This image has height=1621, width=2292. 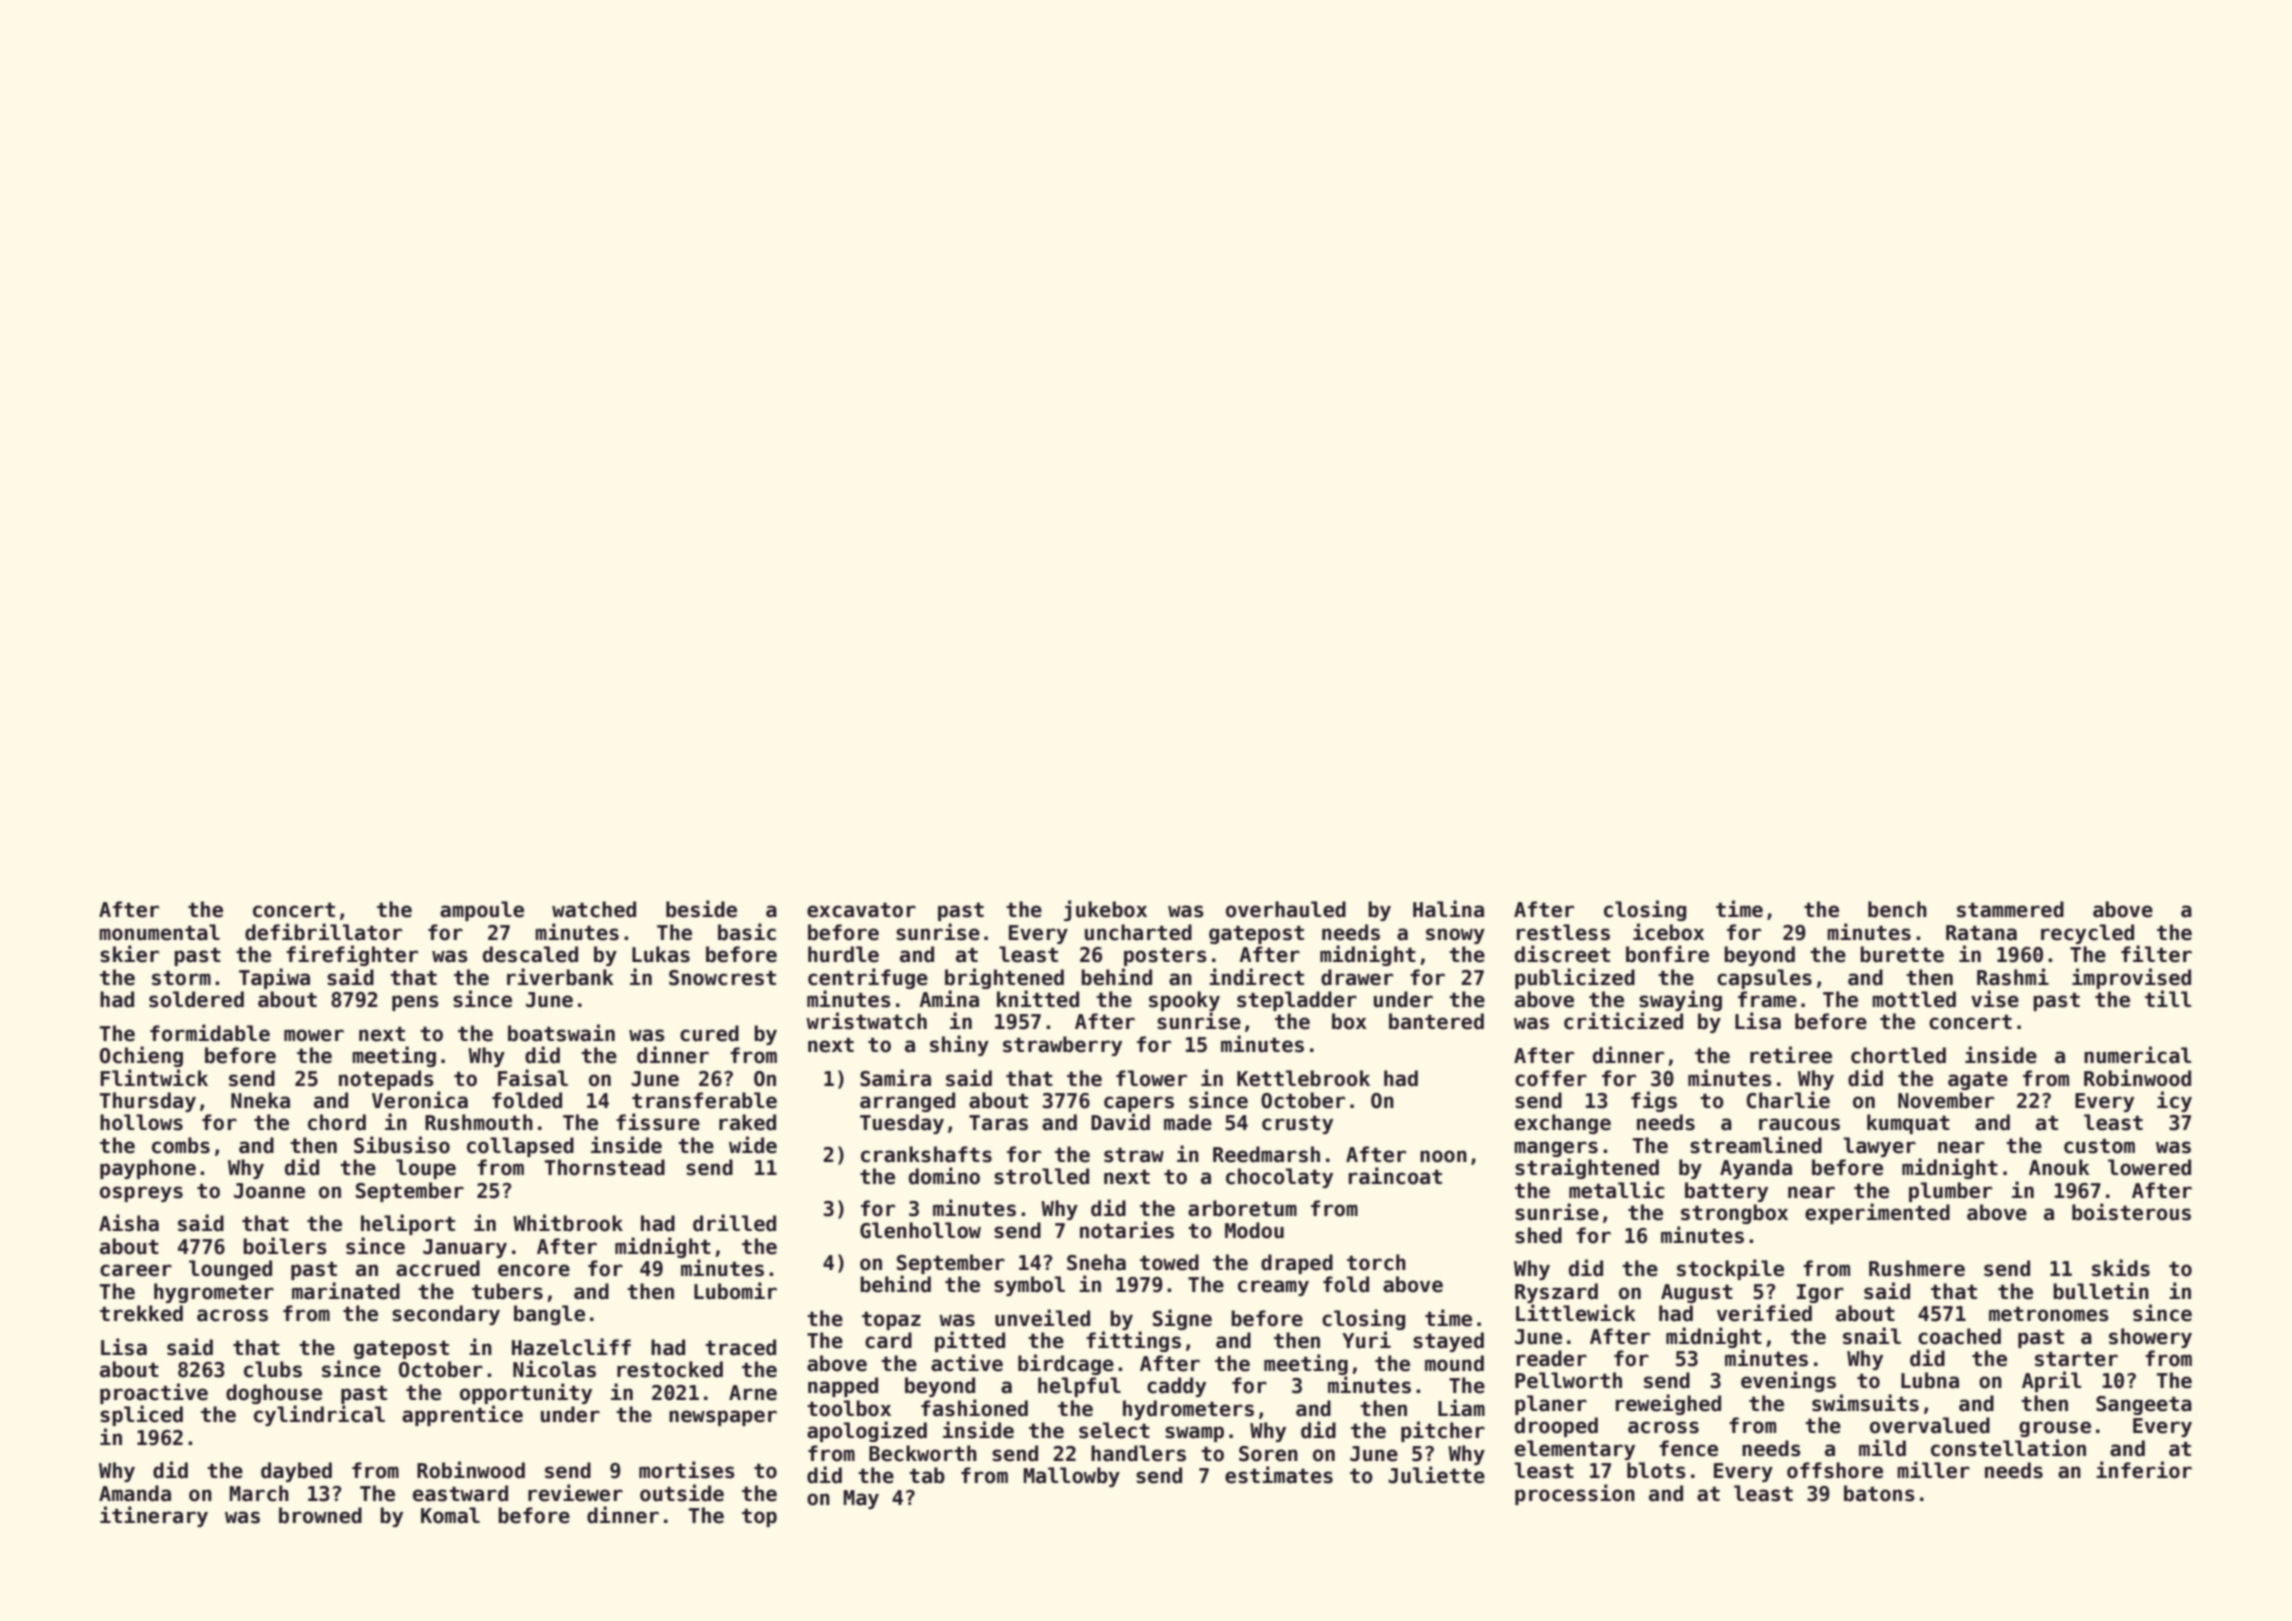 What do you see at coordinates (1279, 1475) in the image?
I see `estimates` at bounding box center [1279, 1475].
